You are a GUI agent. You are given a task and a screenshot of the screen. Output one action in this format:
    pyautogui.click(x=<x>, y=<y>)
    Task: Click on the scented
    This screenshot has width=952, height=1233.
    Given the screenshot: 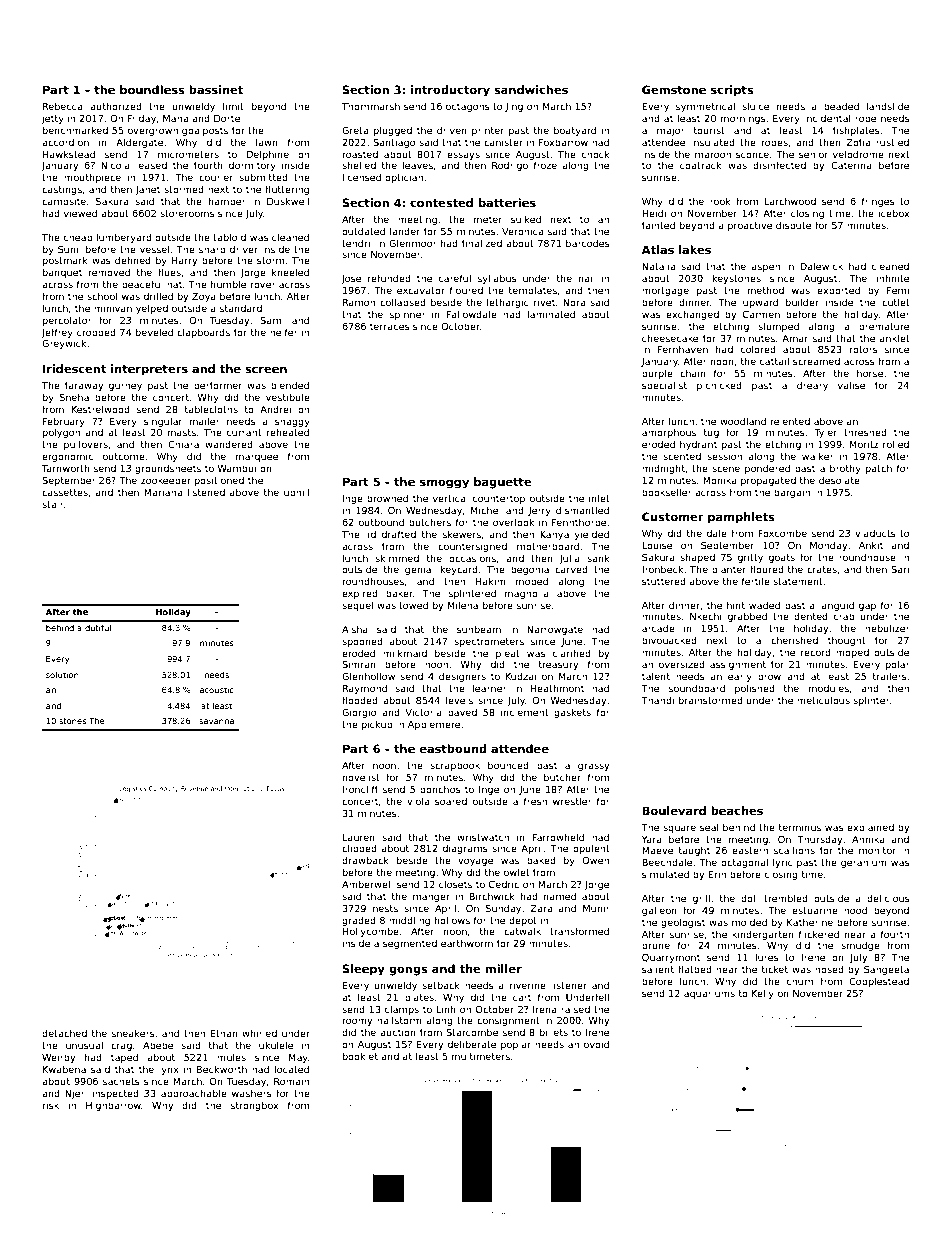 What is the action you would take?
    pyautogui.click(x=682, y=456)
